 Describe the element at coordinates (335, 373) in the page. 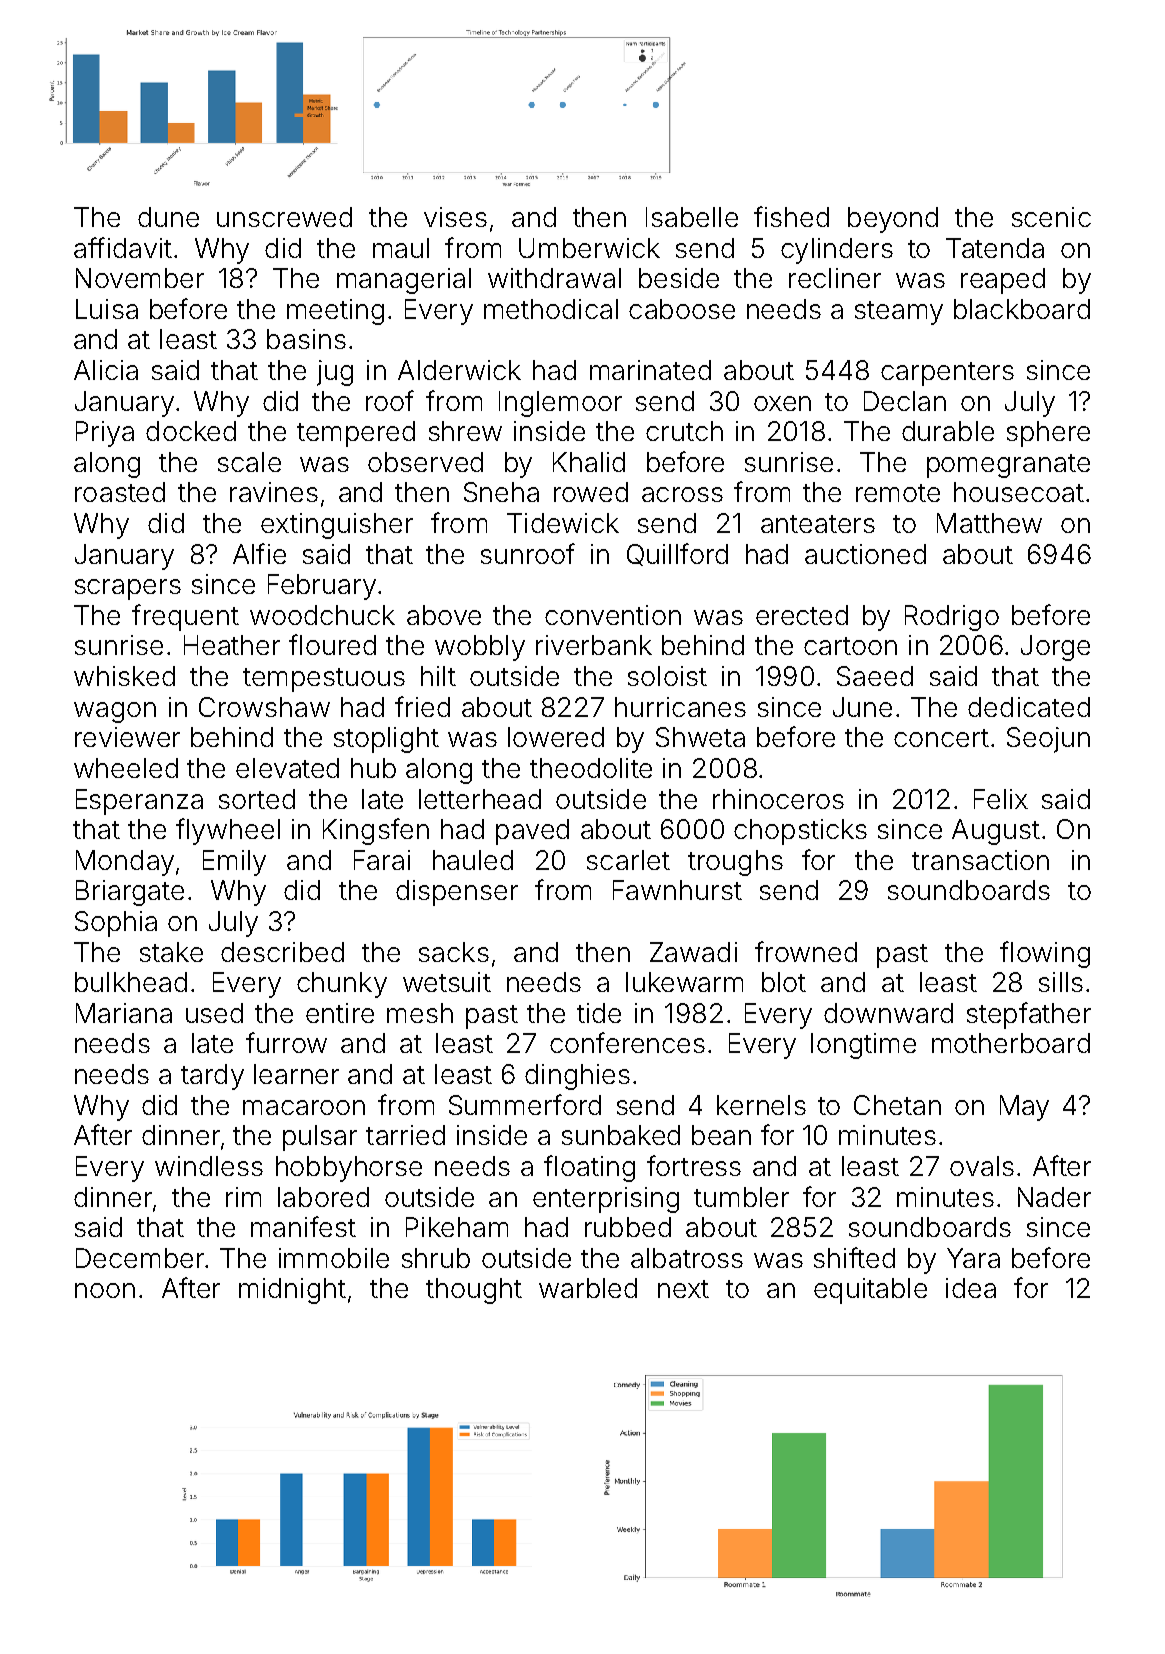

I see `jug` at that location.
